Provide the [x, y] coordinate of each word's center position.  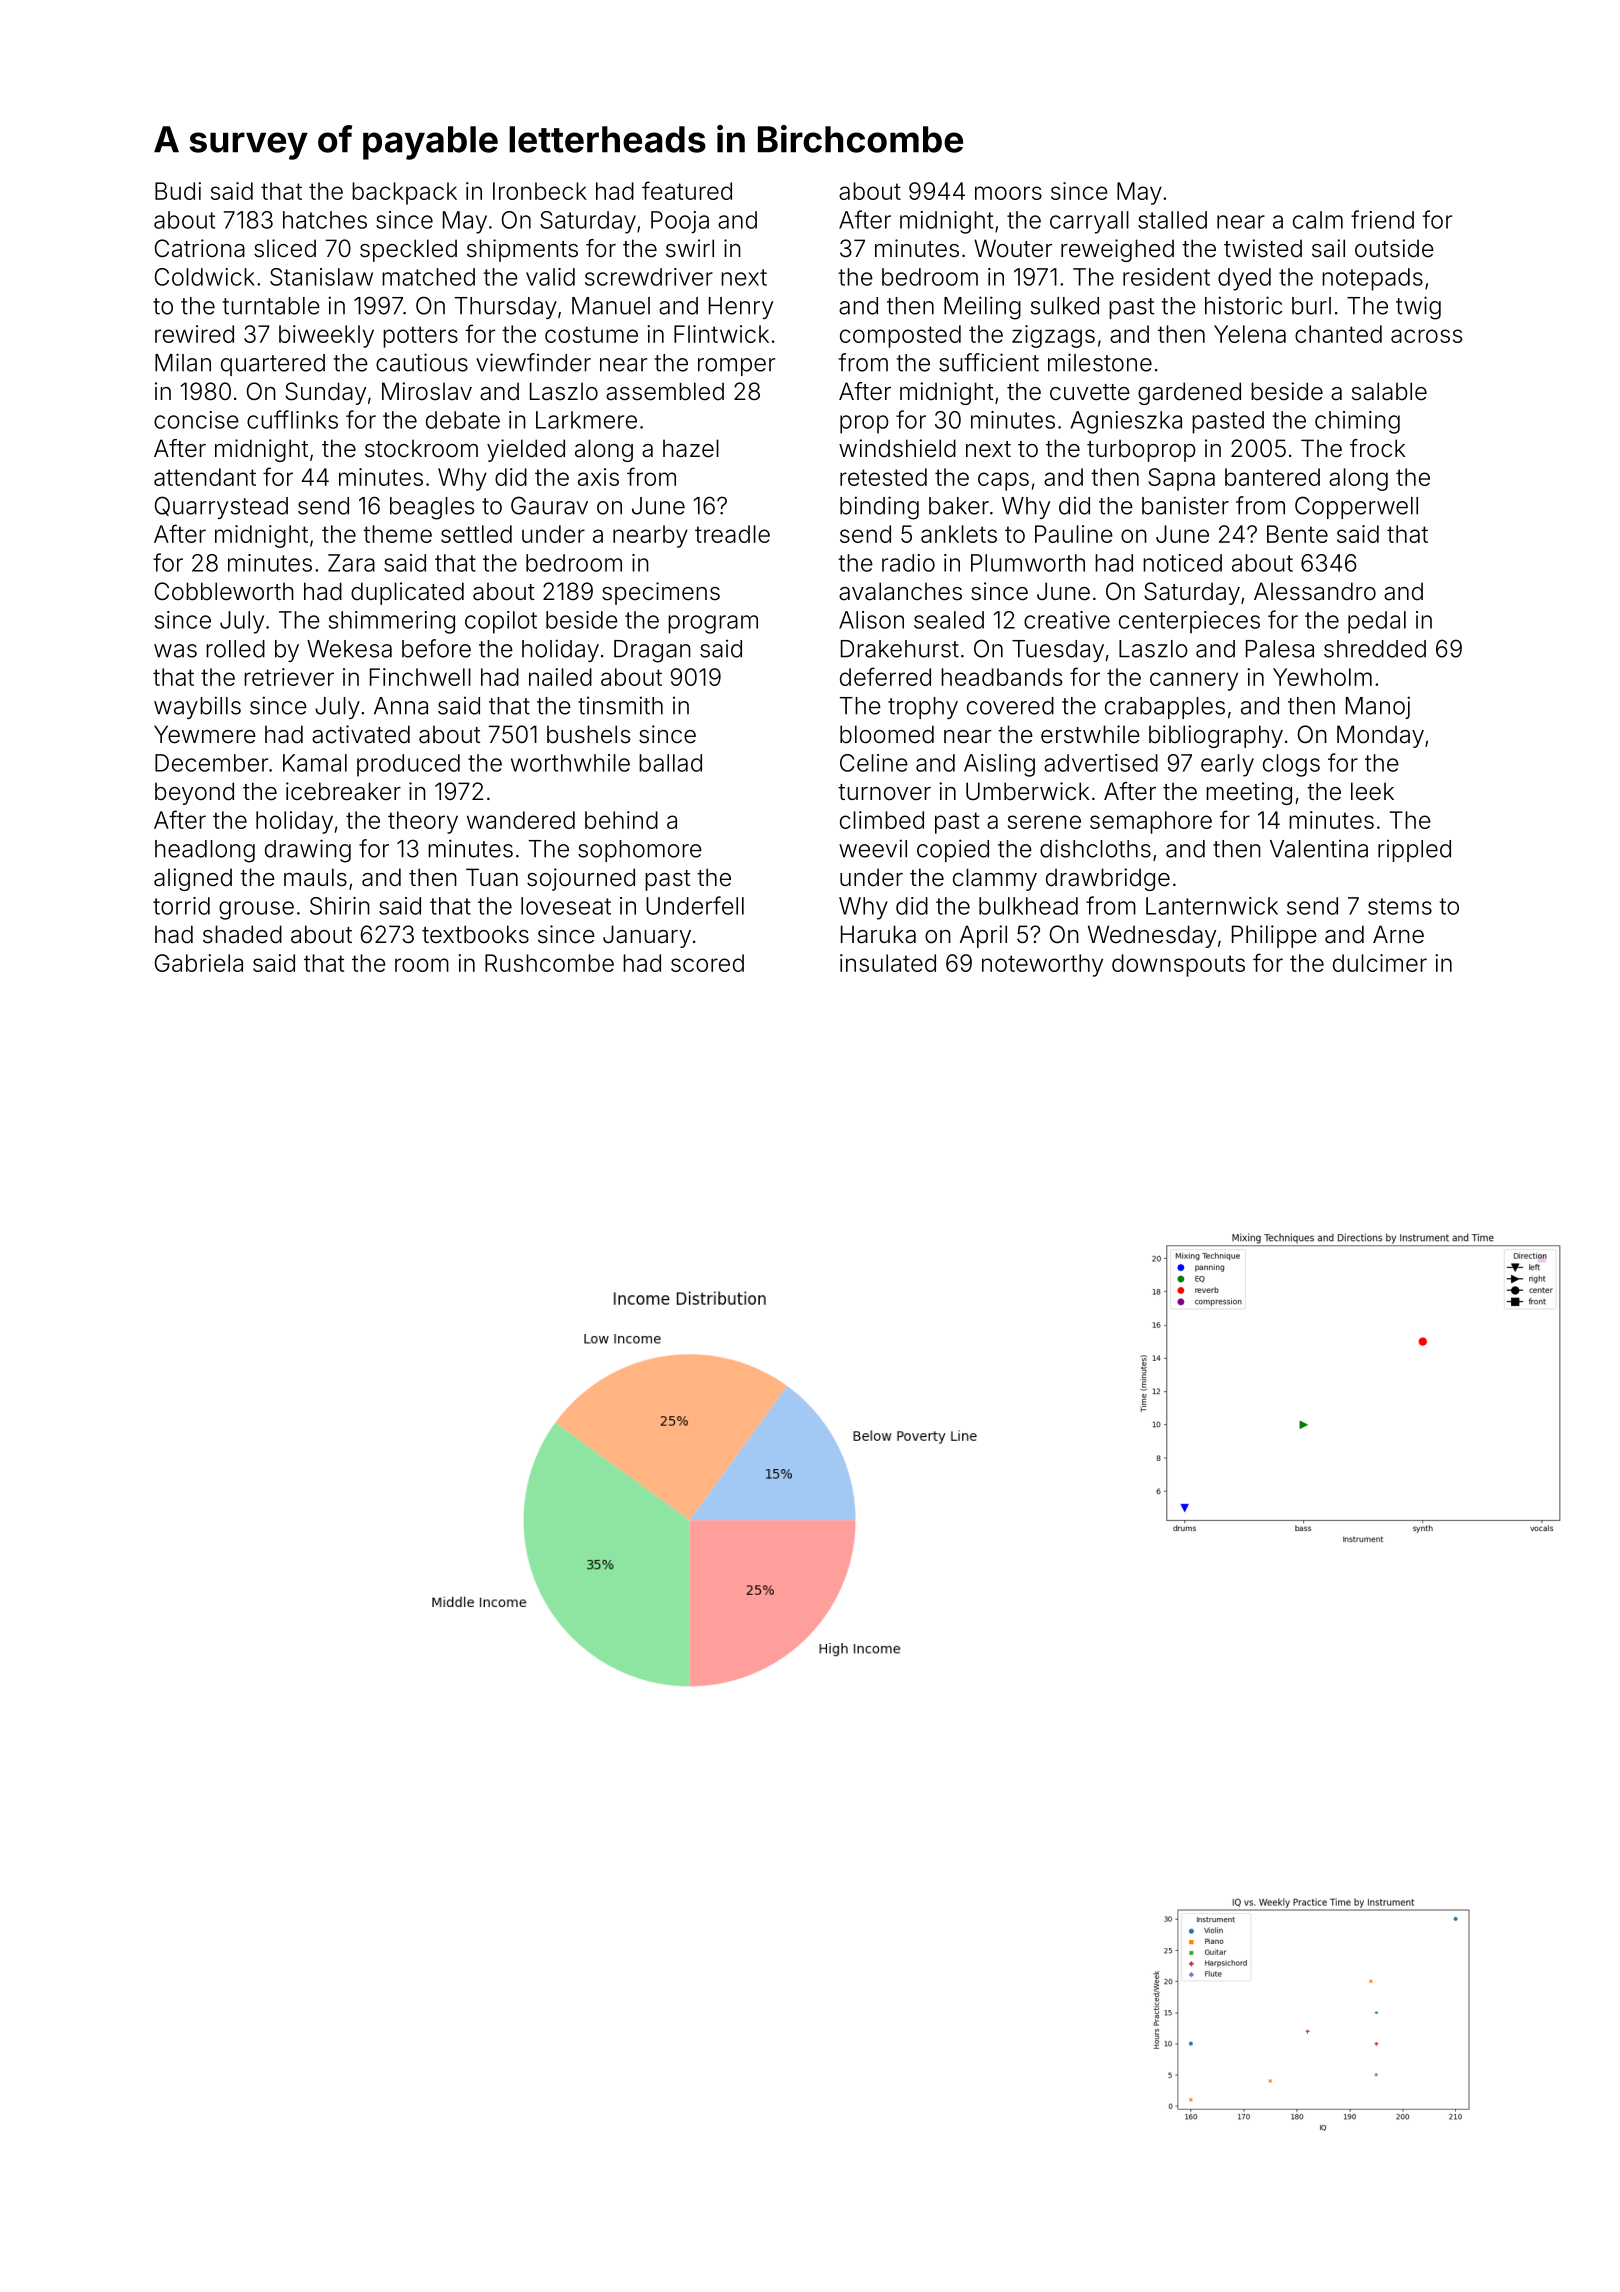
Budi [178, 191]
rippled [1414, 851]
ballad [670, 763]
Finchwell [420, 677]
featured [687, 190]
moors [1008, 193]
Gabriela [199, 963]
